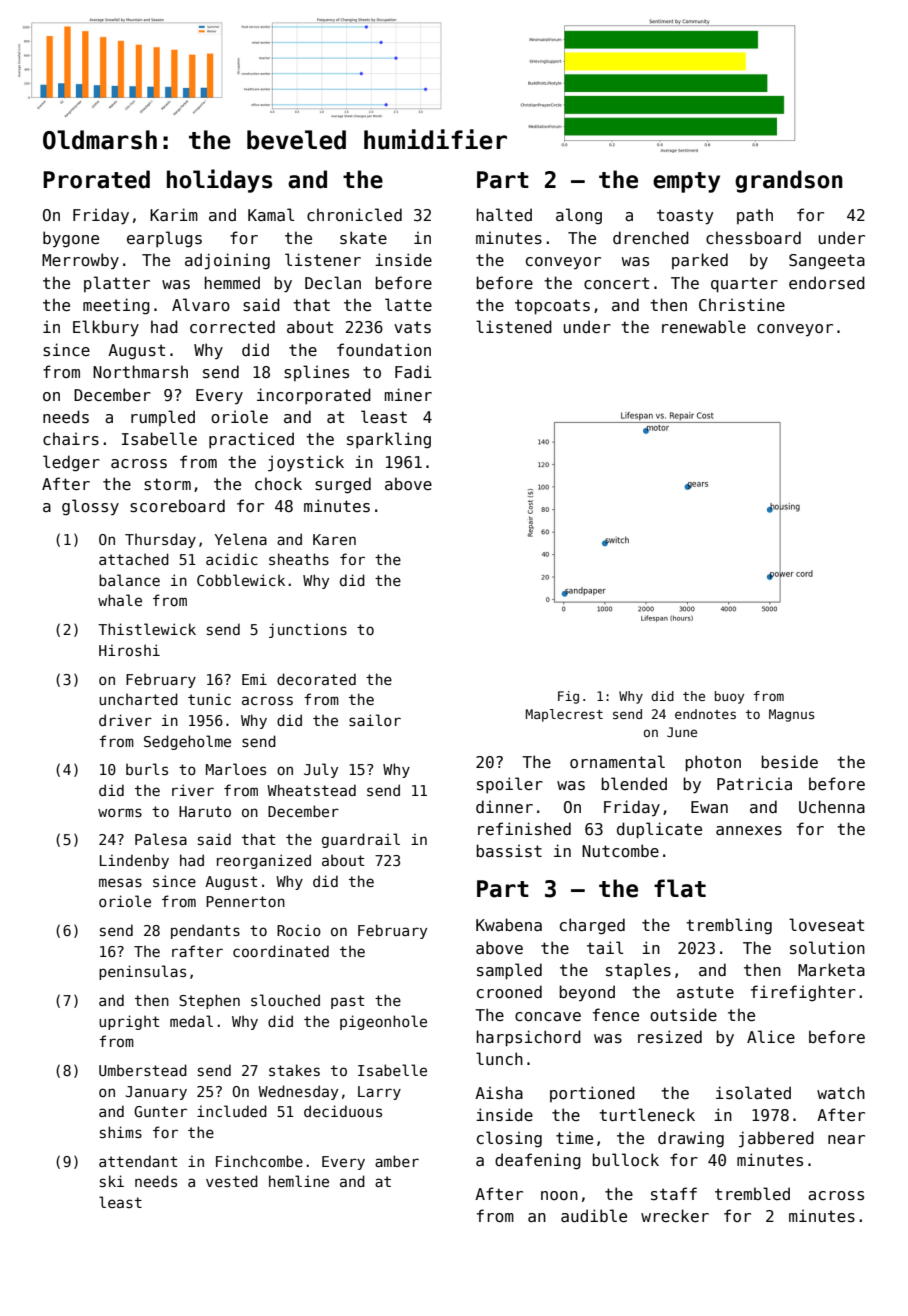 This screenshot has height=1316, width=908. I want to click on Fadi, so click(413, 371).
